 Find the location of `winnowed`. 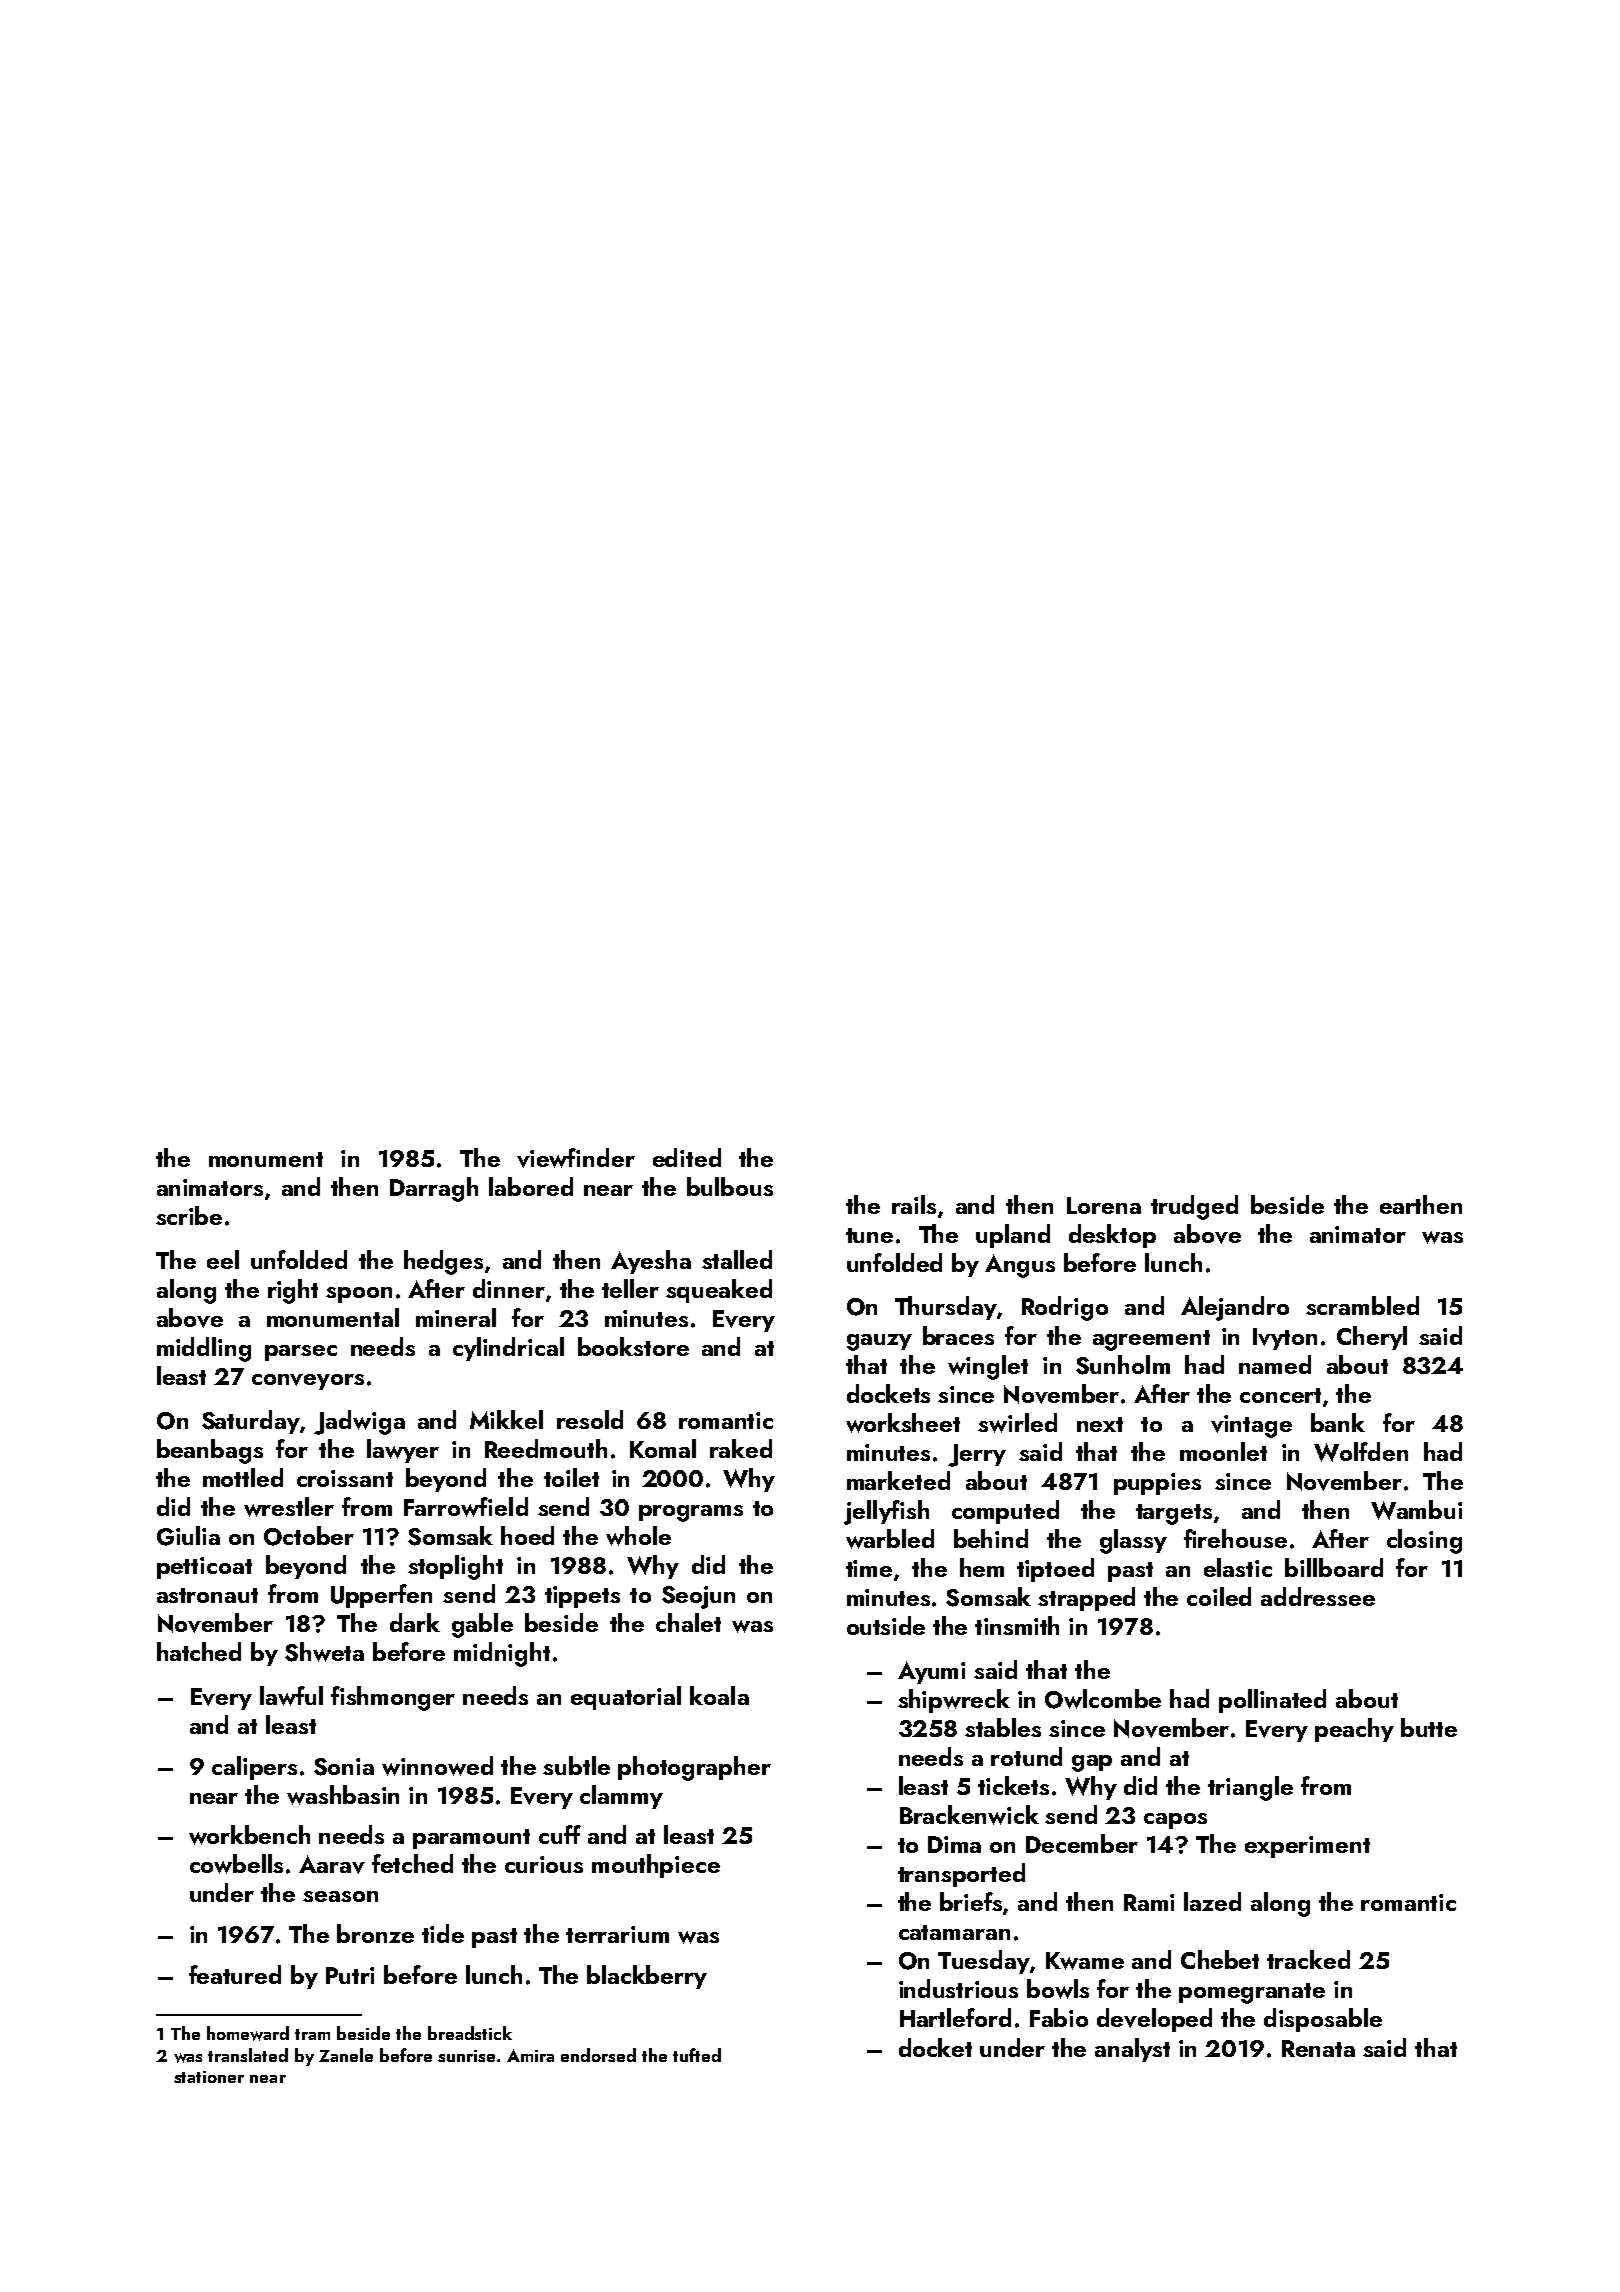

winnowed is located at coordinates (437, 1766).
